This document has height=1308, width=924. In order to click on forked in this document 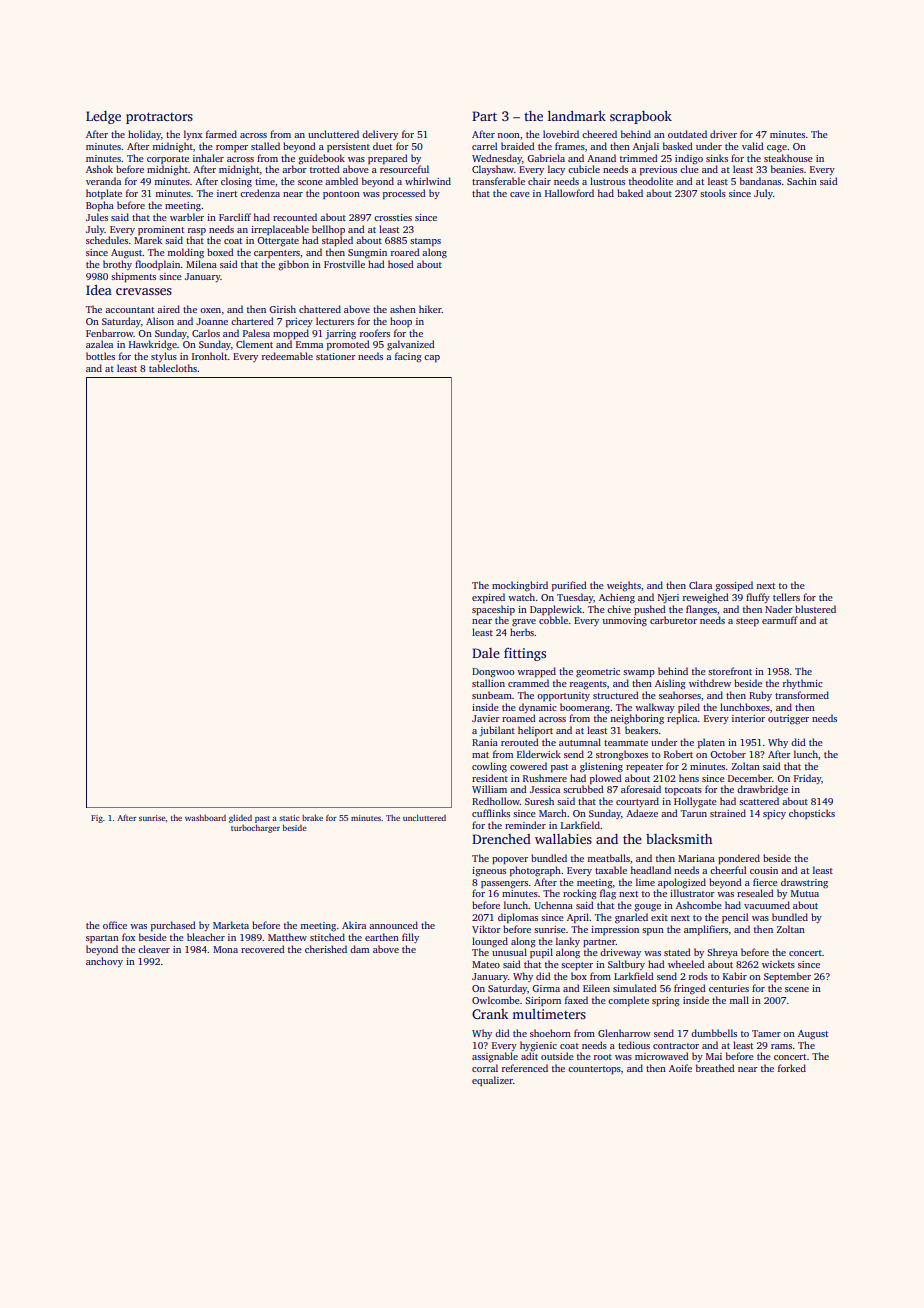, I will do `click(792, 1068)`.
